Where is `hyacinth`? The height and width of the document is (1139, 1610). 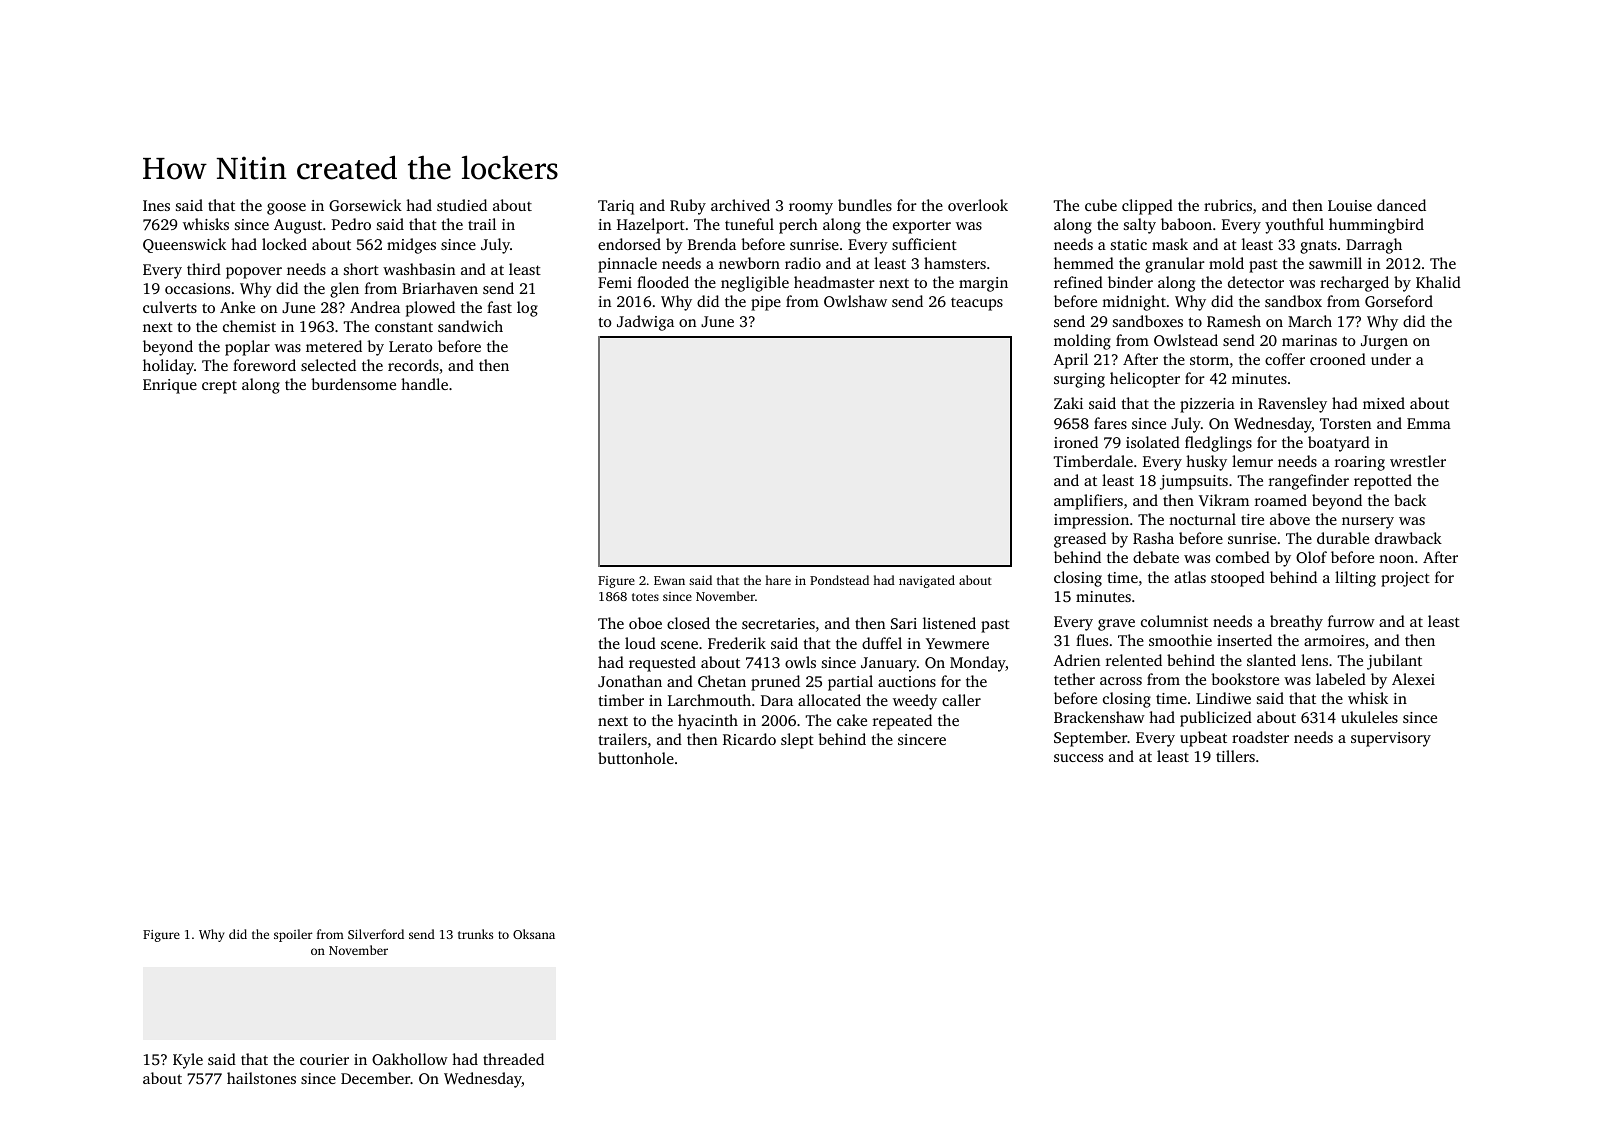 hyacinth is located at coordinates (708, 722).
